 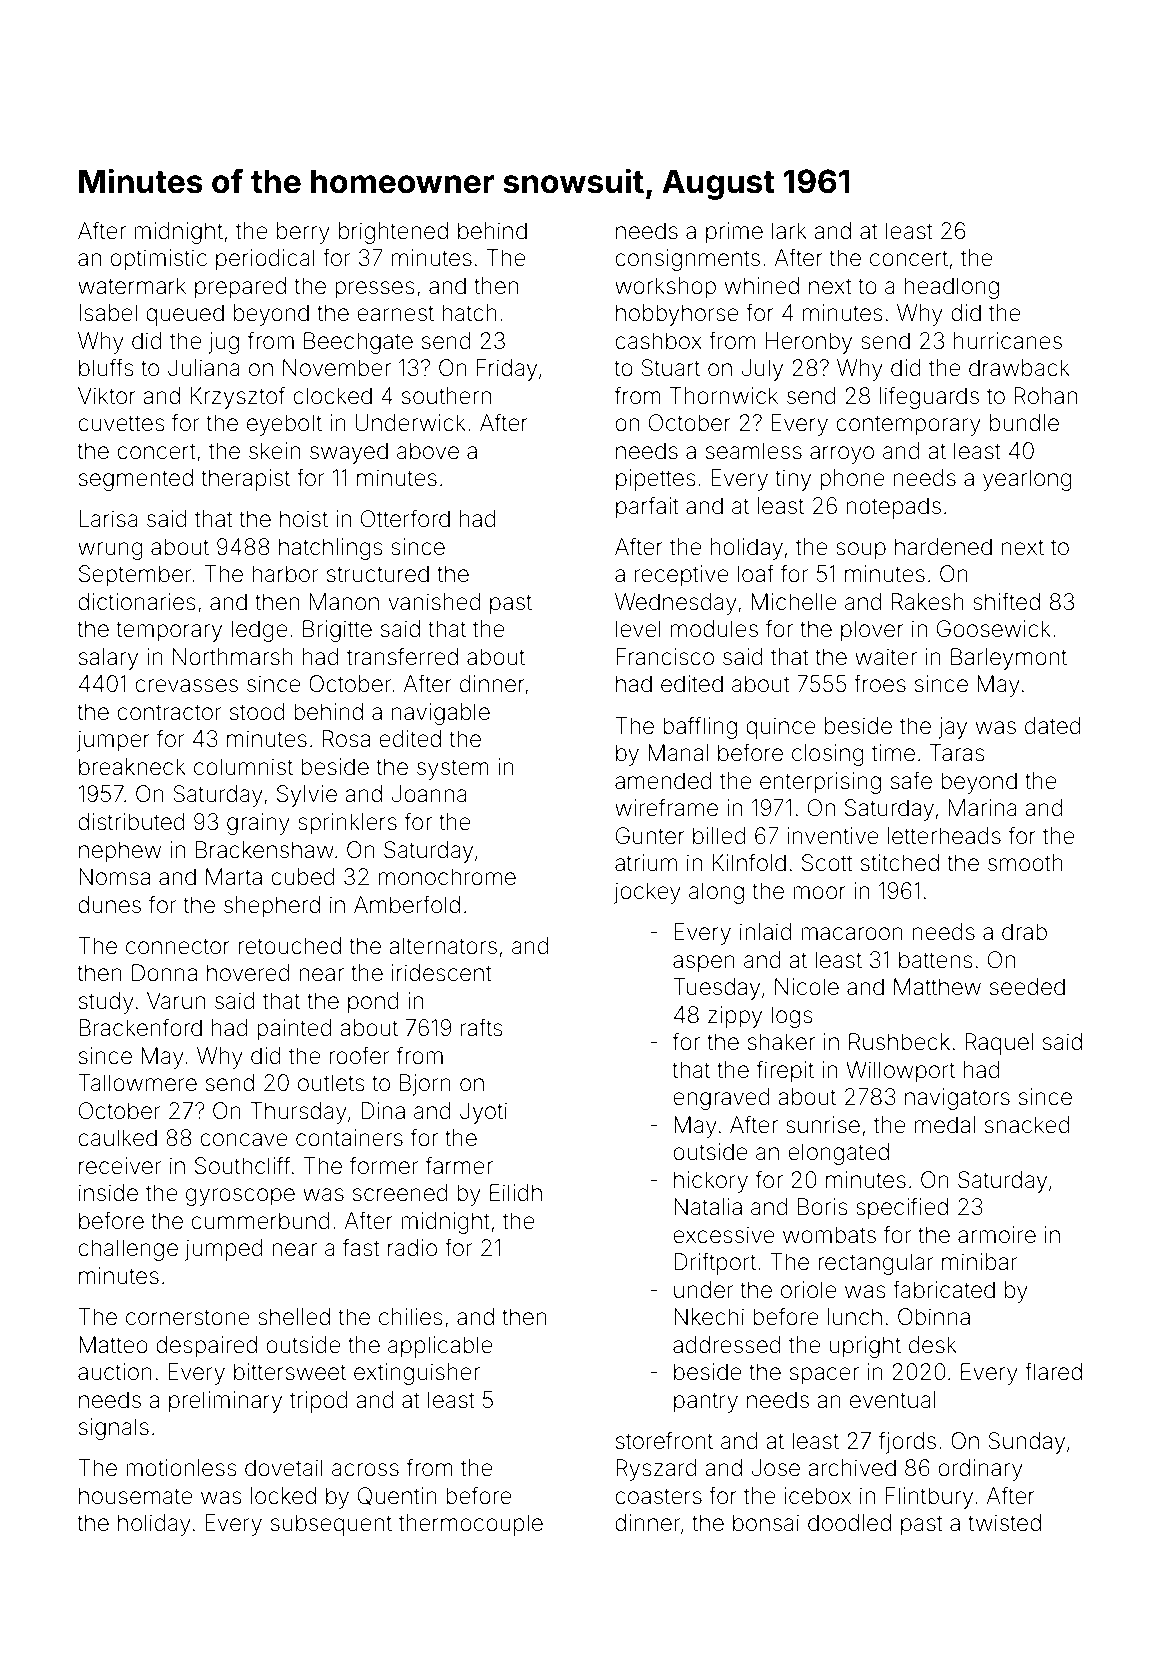 What do you see at coordinates (724, 395) in the document?
I see `Thornwick` at bounding box center [724, 395].
